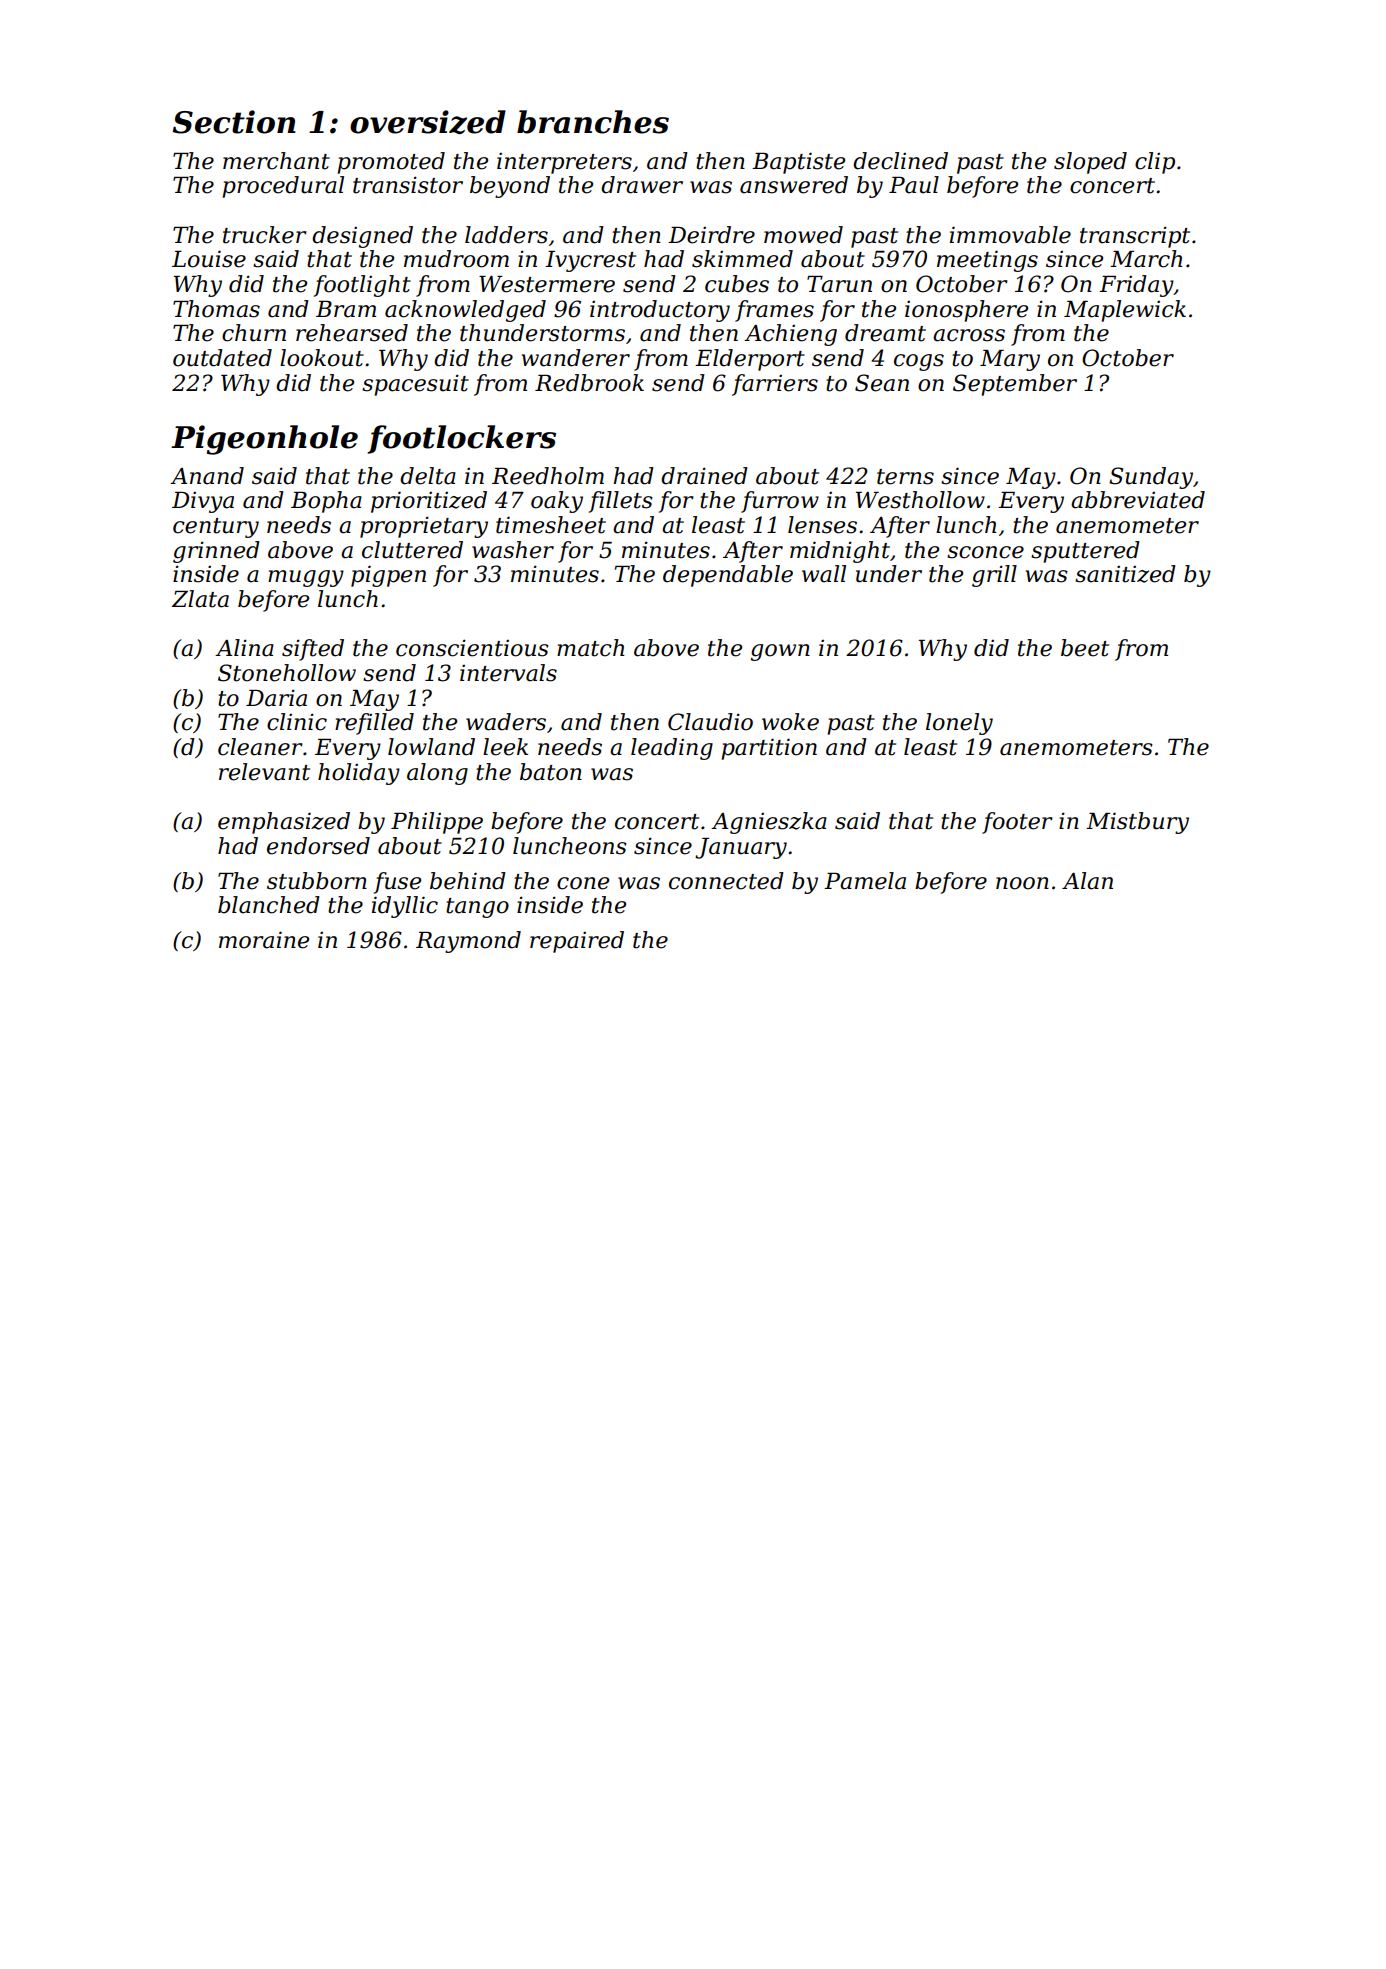 This image has height=1969, width=1386. I want to click on Mistbury, so click(1137, 823).
